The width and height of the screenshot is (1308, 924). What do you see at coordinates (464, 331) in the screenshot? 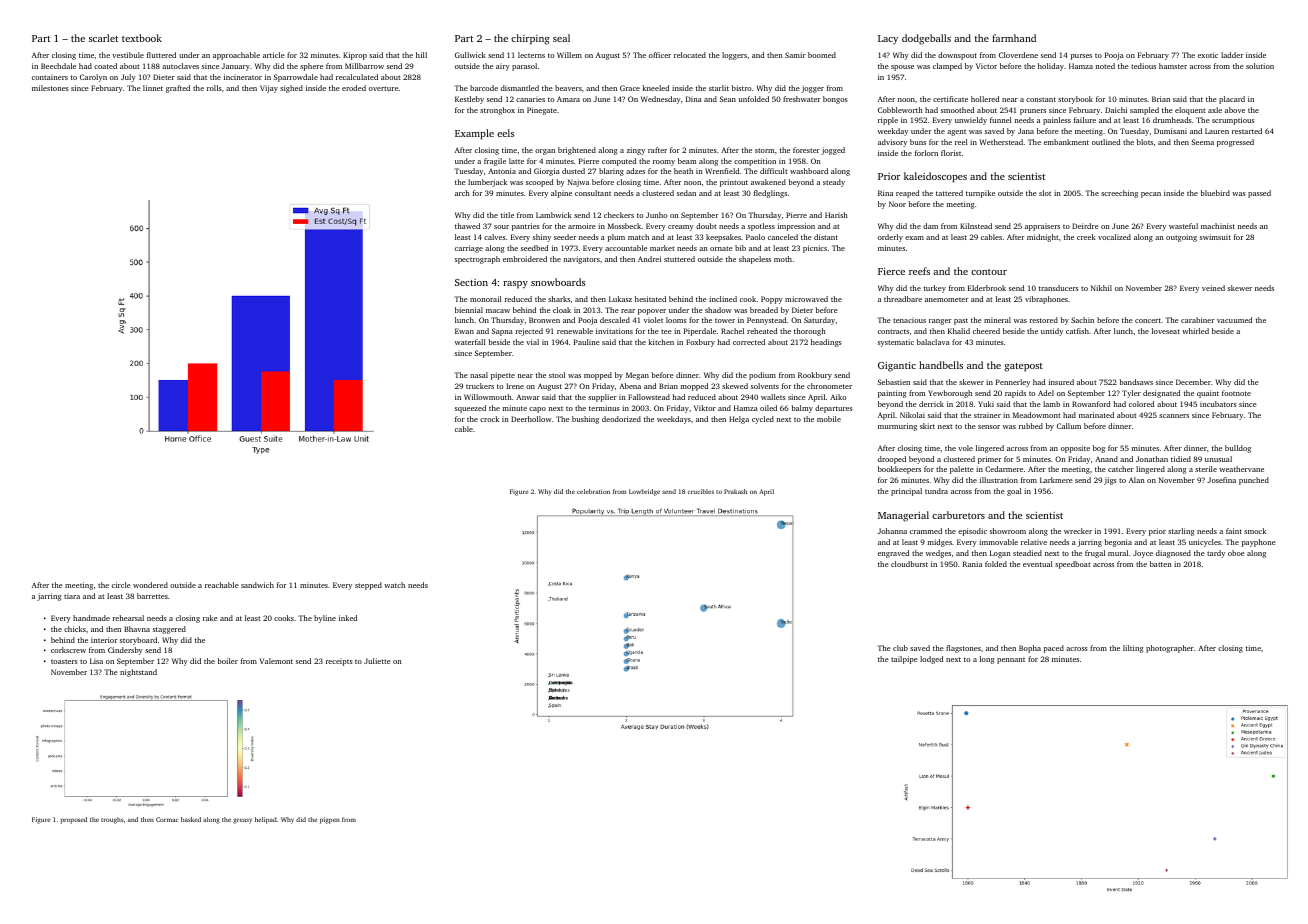
I see `Ewan` at bounding box center [464, 331].
